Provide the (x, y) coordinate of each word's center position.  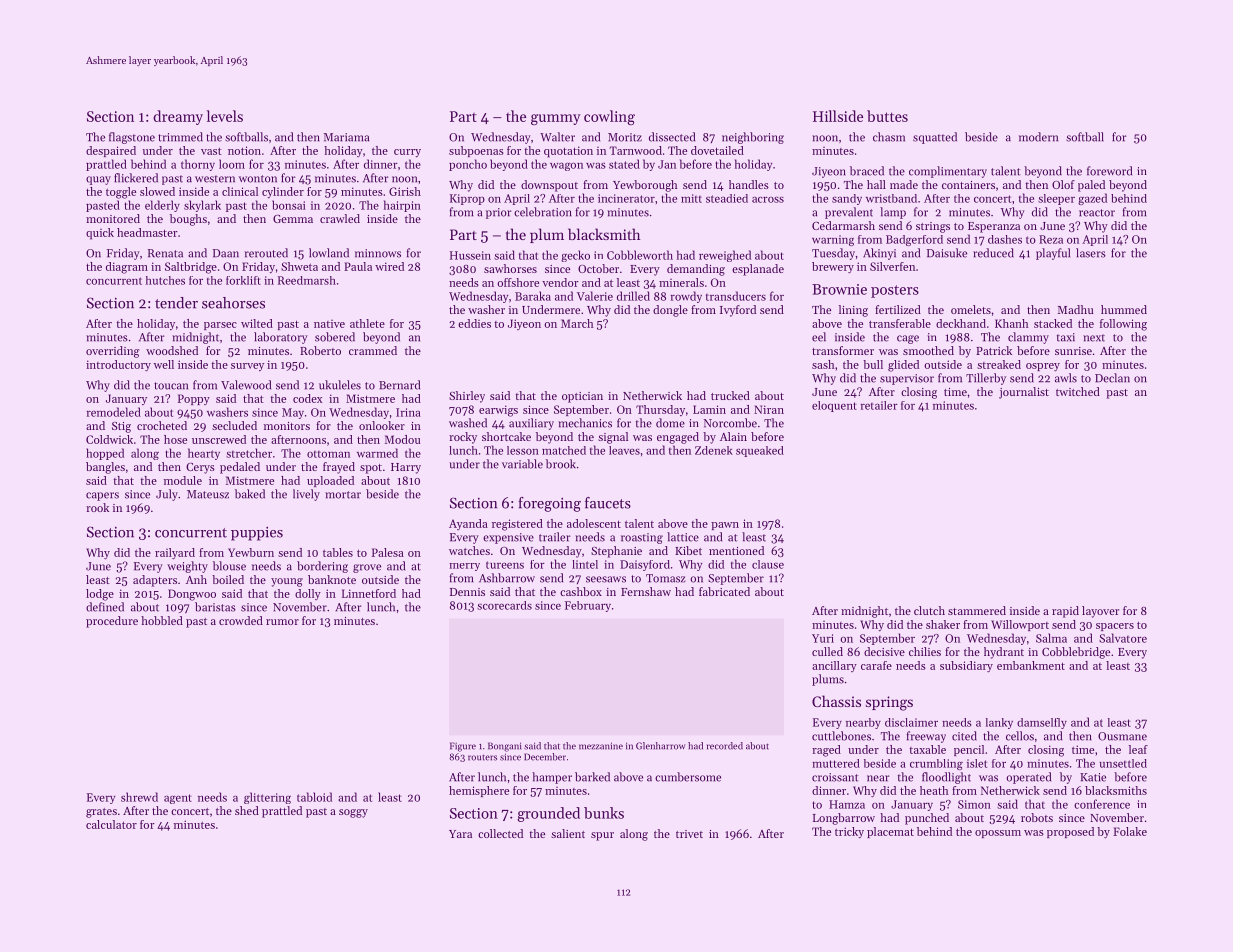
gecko (575, 256)
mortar (343, 495)
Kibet (688, 550)
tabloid (314, 797)
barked (592, 777)
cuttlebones (841, 736)
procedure (112, 622)
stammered (977, 610)
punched (927, 819)
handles (749, 184)
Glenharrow (660, 746)
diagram (127, 268)
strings (933, 227)
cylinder (283, 193)
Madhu (1075, 309)
